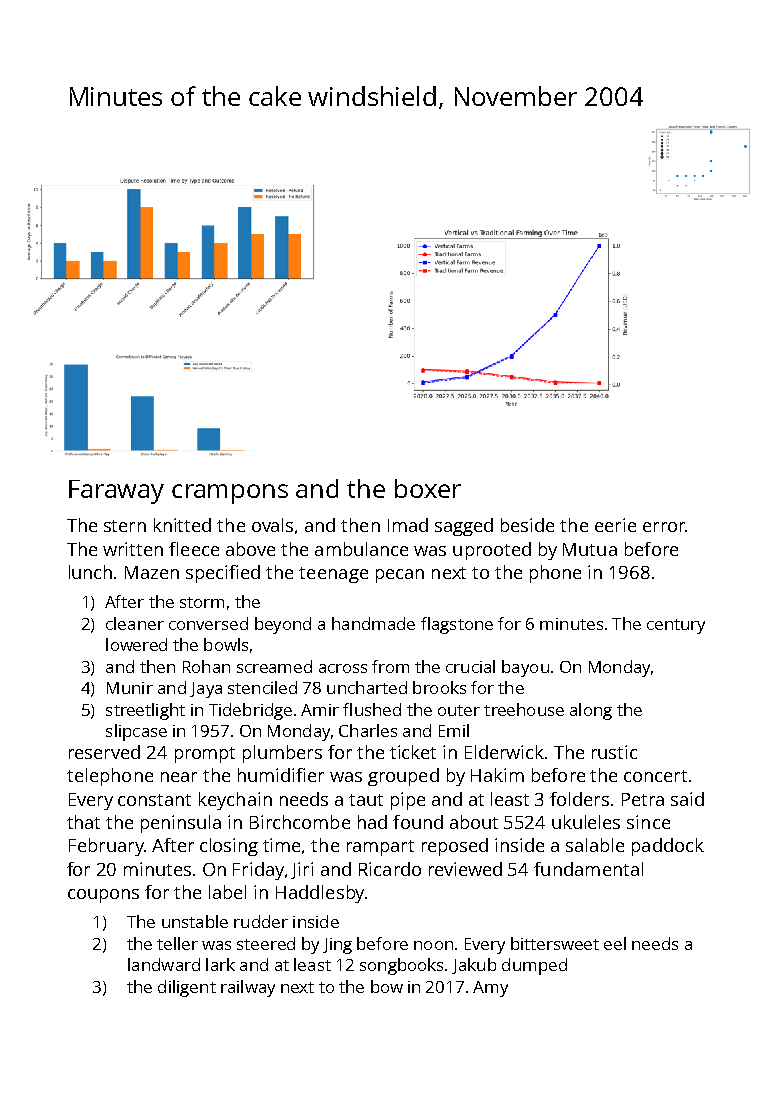 Image resolution: width=773 pixels, height=1097 pixels. Describe the element at coordinates (470, 666) in the document. I see `crucial` at that location.
